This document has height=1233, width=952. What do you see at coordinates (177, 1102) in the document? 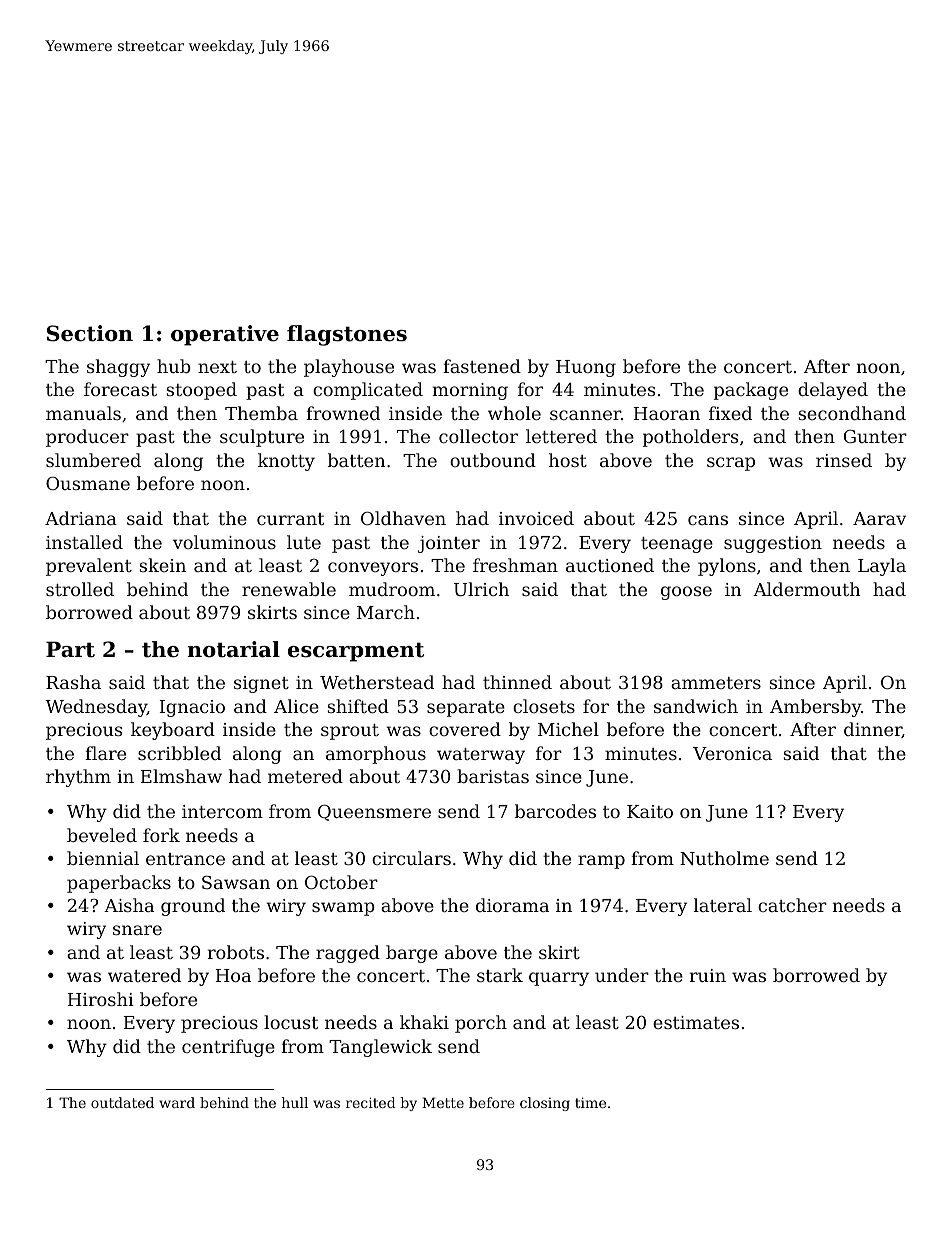
I see `ward` at bounding box center [177, 1102].
